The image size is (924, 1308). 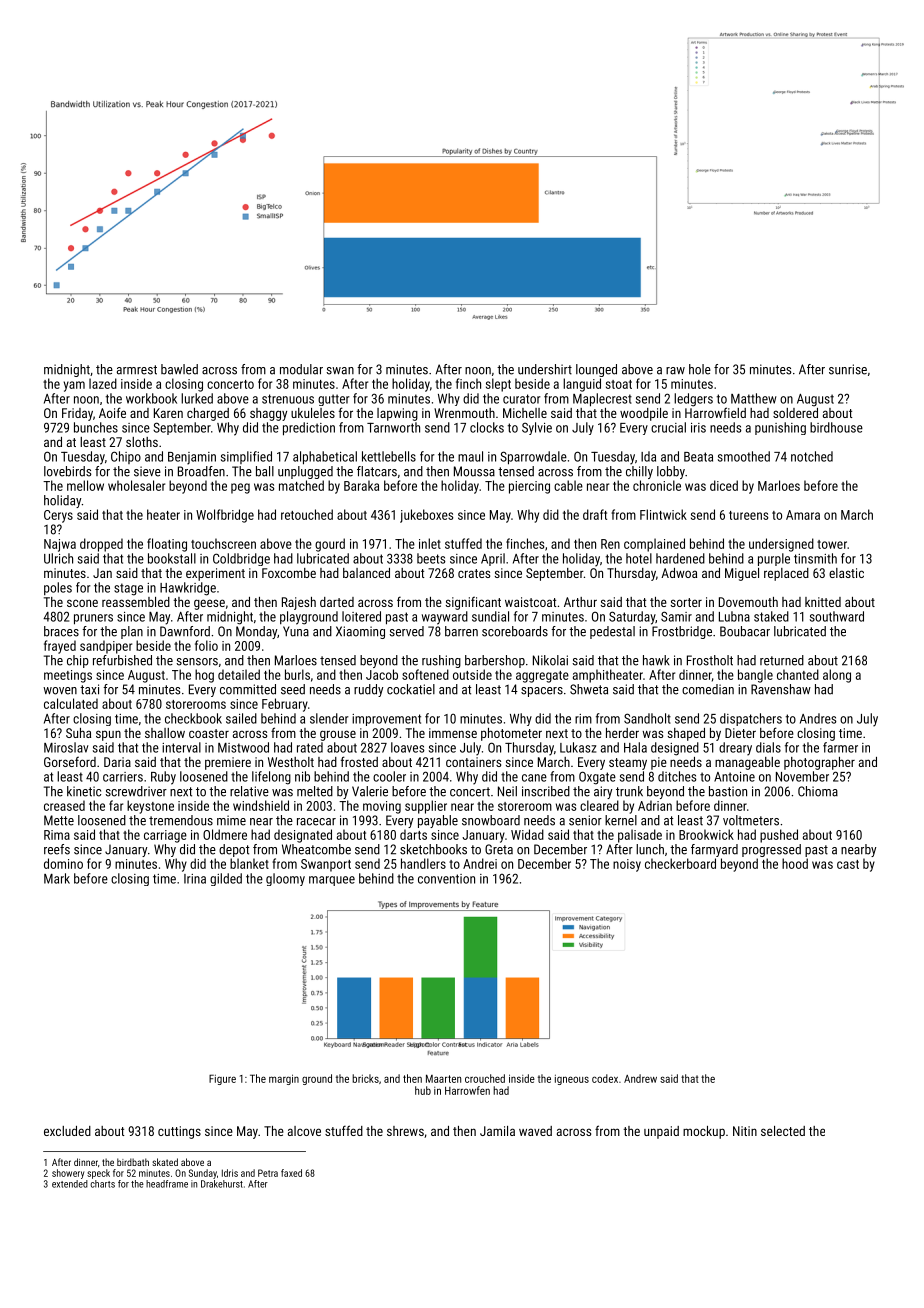 What do you see at coordinates (137, 370) in the document?
I see `armrest` at bounding box center [137, 370].
